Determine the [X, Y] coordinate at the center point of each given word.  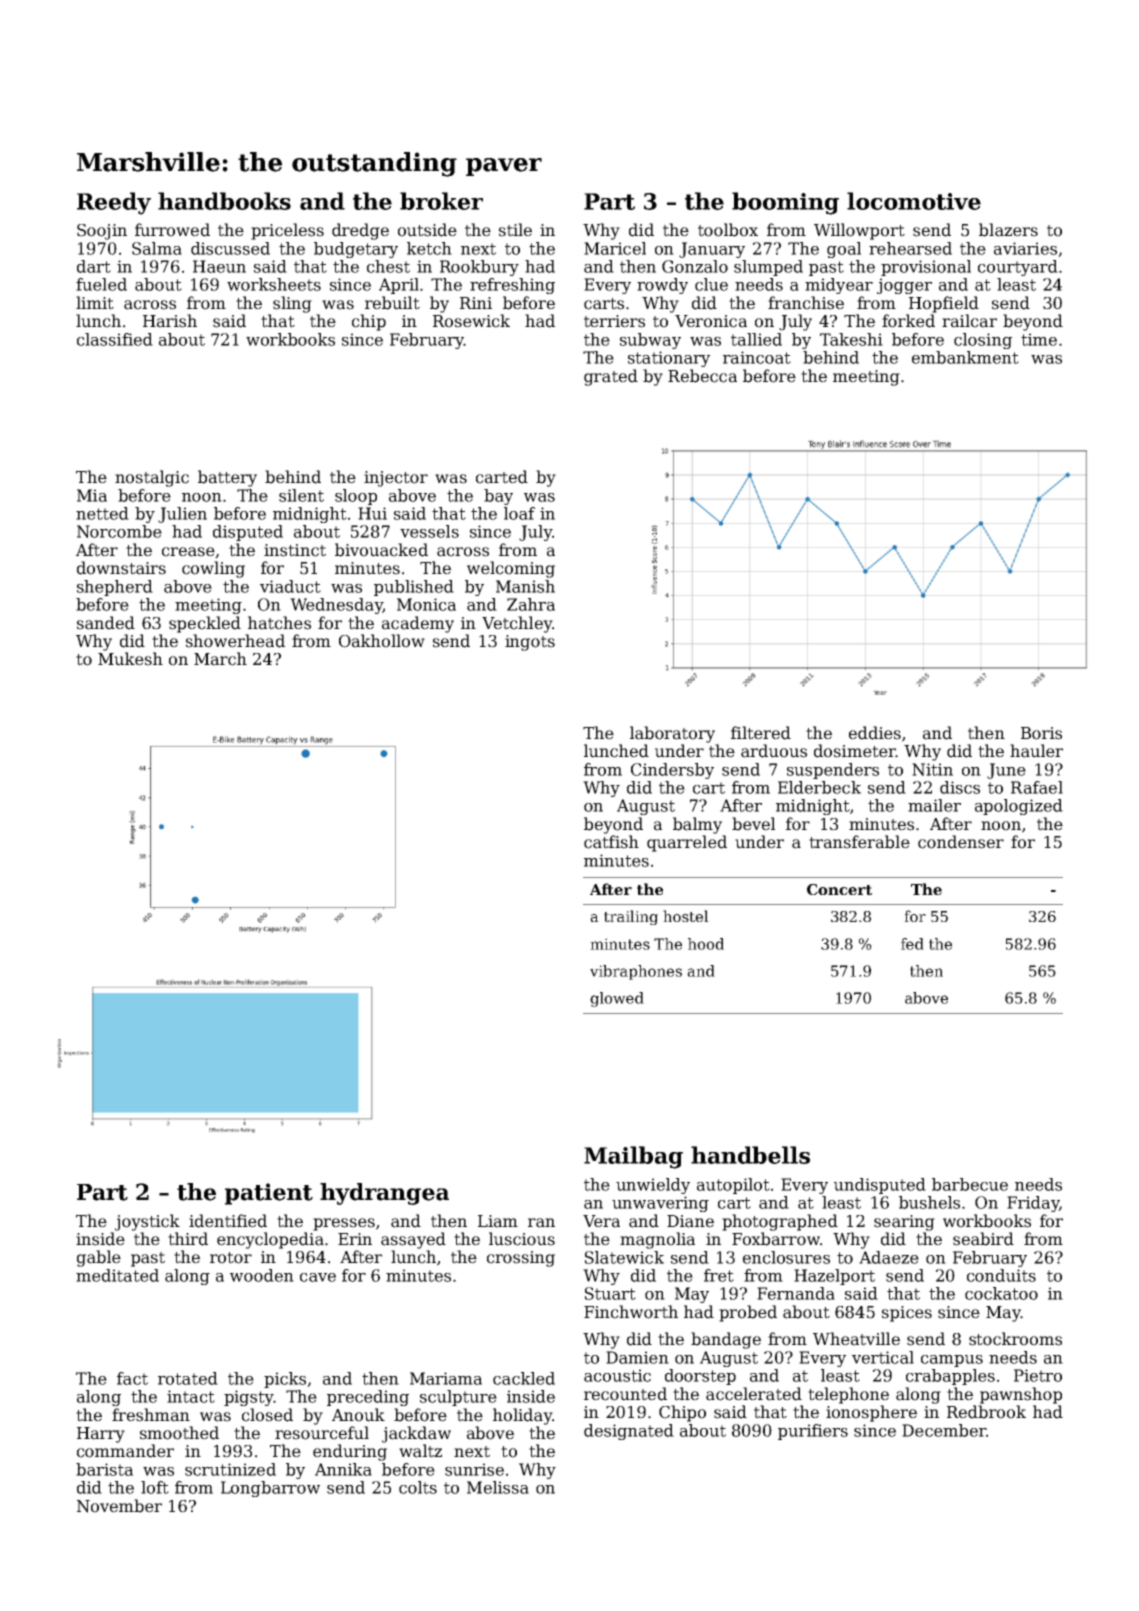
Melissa [498, 1487]
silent [301, 495]
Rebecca [702, 376]
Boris [1041, 733]
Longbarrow [270, 1489]
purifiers [813, 1432]
